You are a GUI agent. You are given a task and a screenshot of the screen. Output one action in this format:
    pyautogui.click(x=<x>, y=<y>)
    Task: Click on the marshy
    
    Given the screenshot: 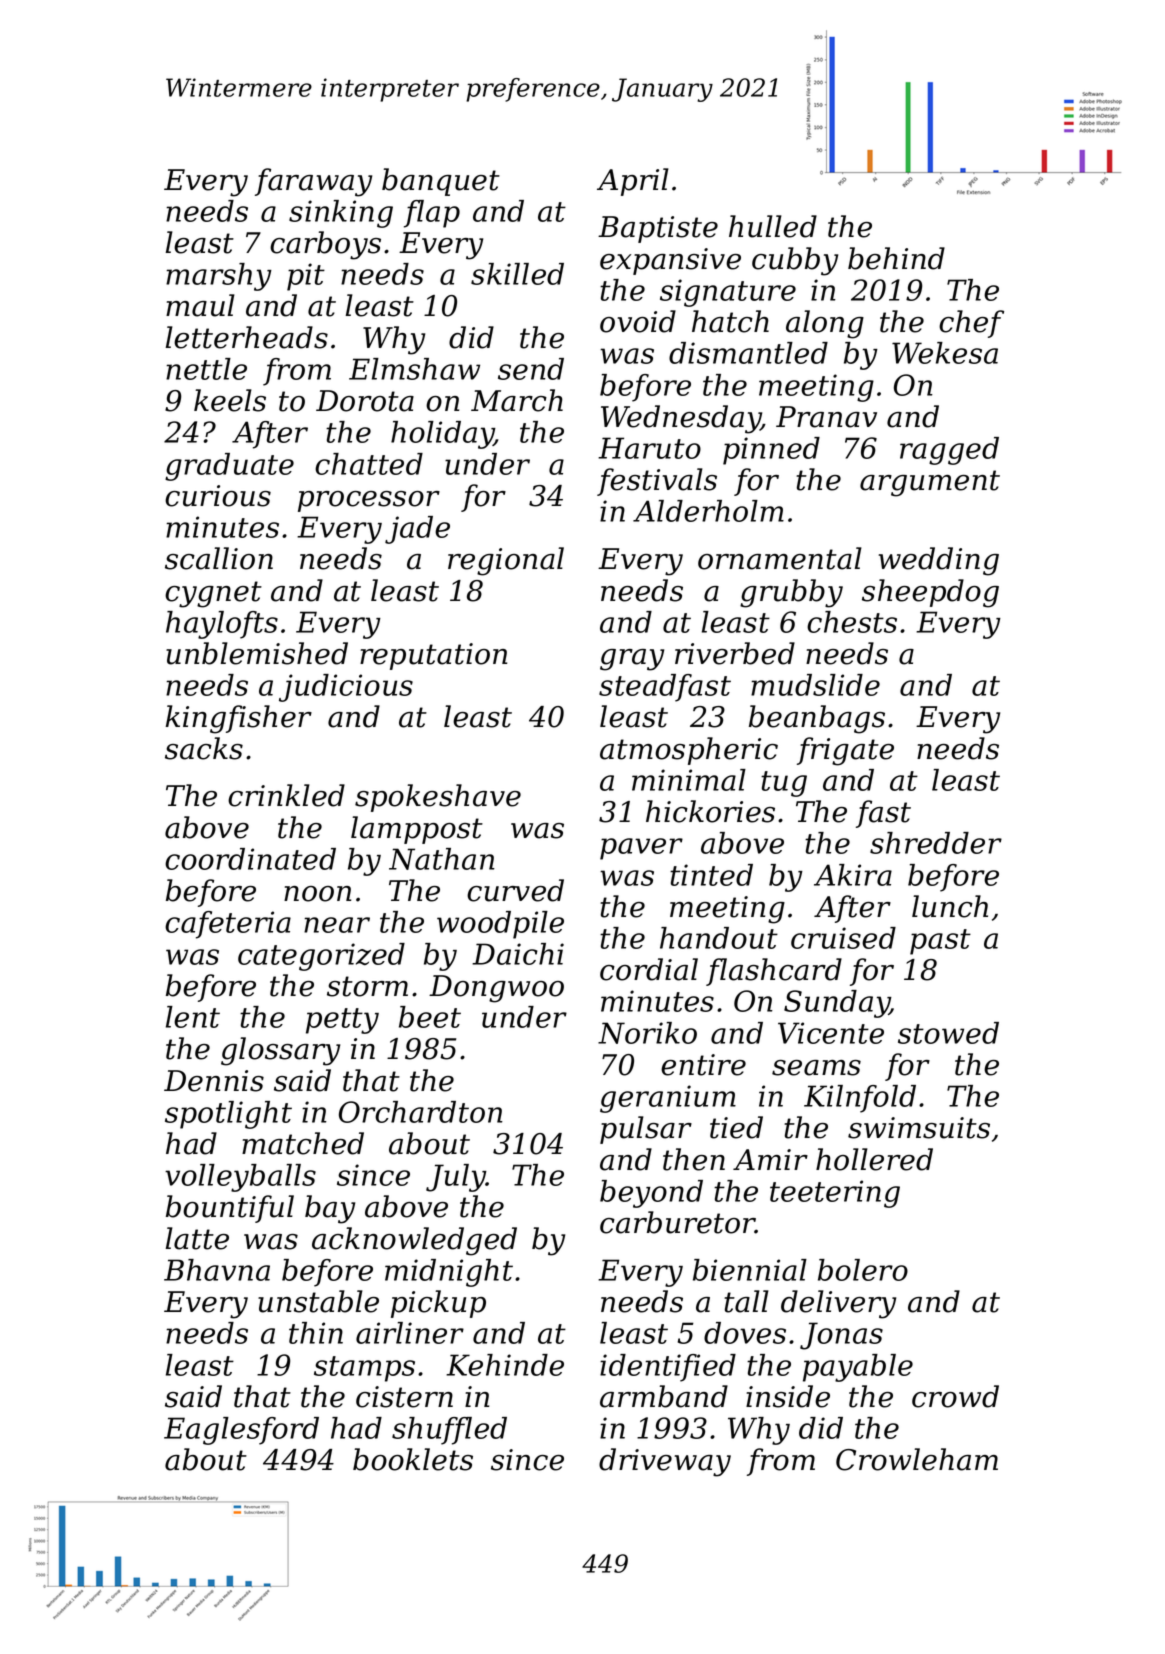 What is the action you would take?
    pyautogui.click(x=219, y=277)
